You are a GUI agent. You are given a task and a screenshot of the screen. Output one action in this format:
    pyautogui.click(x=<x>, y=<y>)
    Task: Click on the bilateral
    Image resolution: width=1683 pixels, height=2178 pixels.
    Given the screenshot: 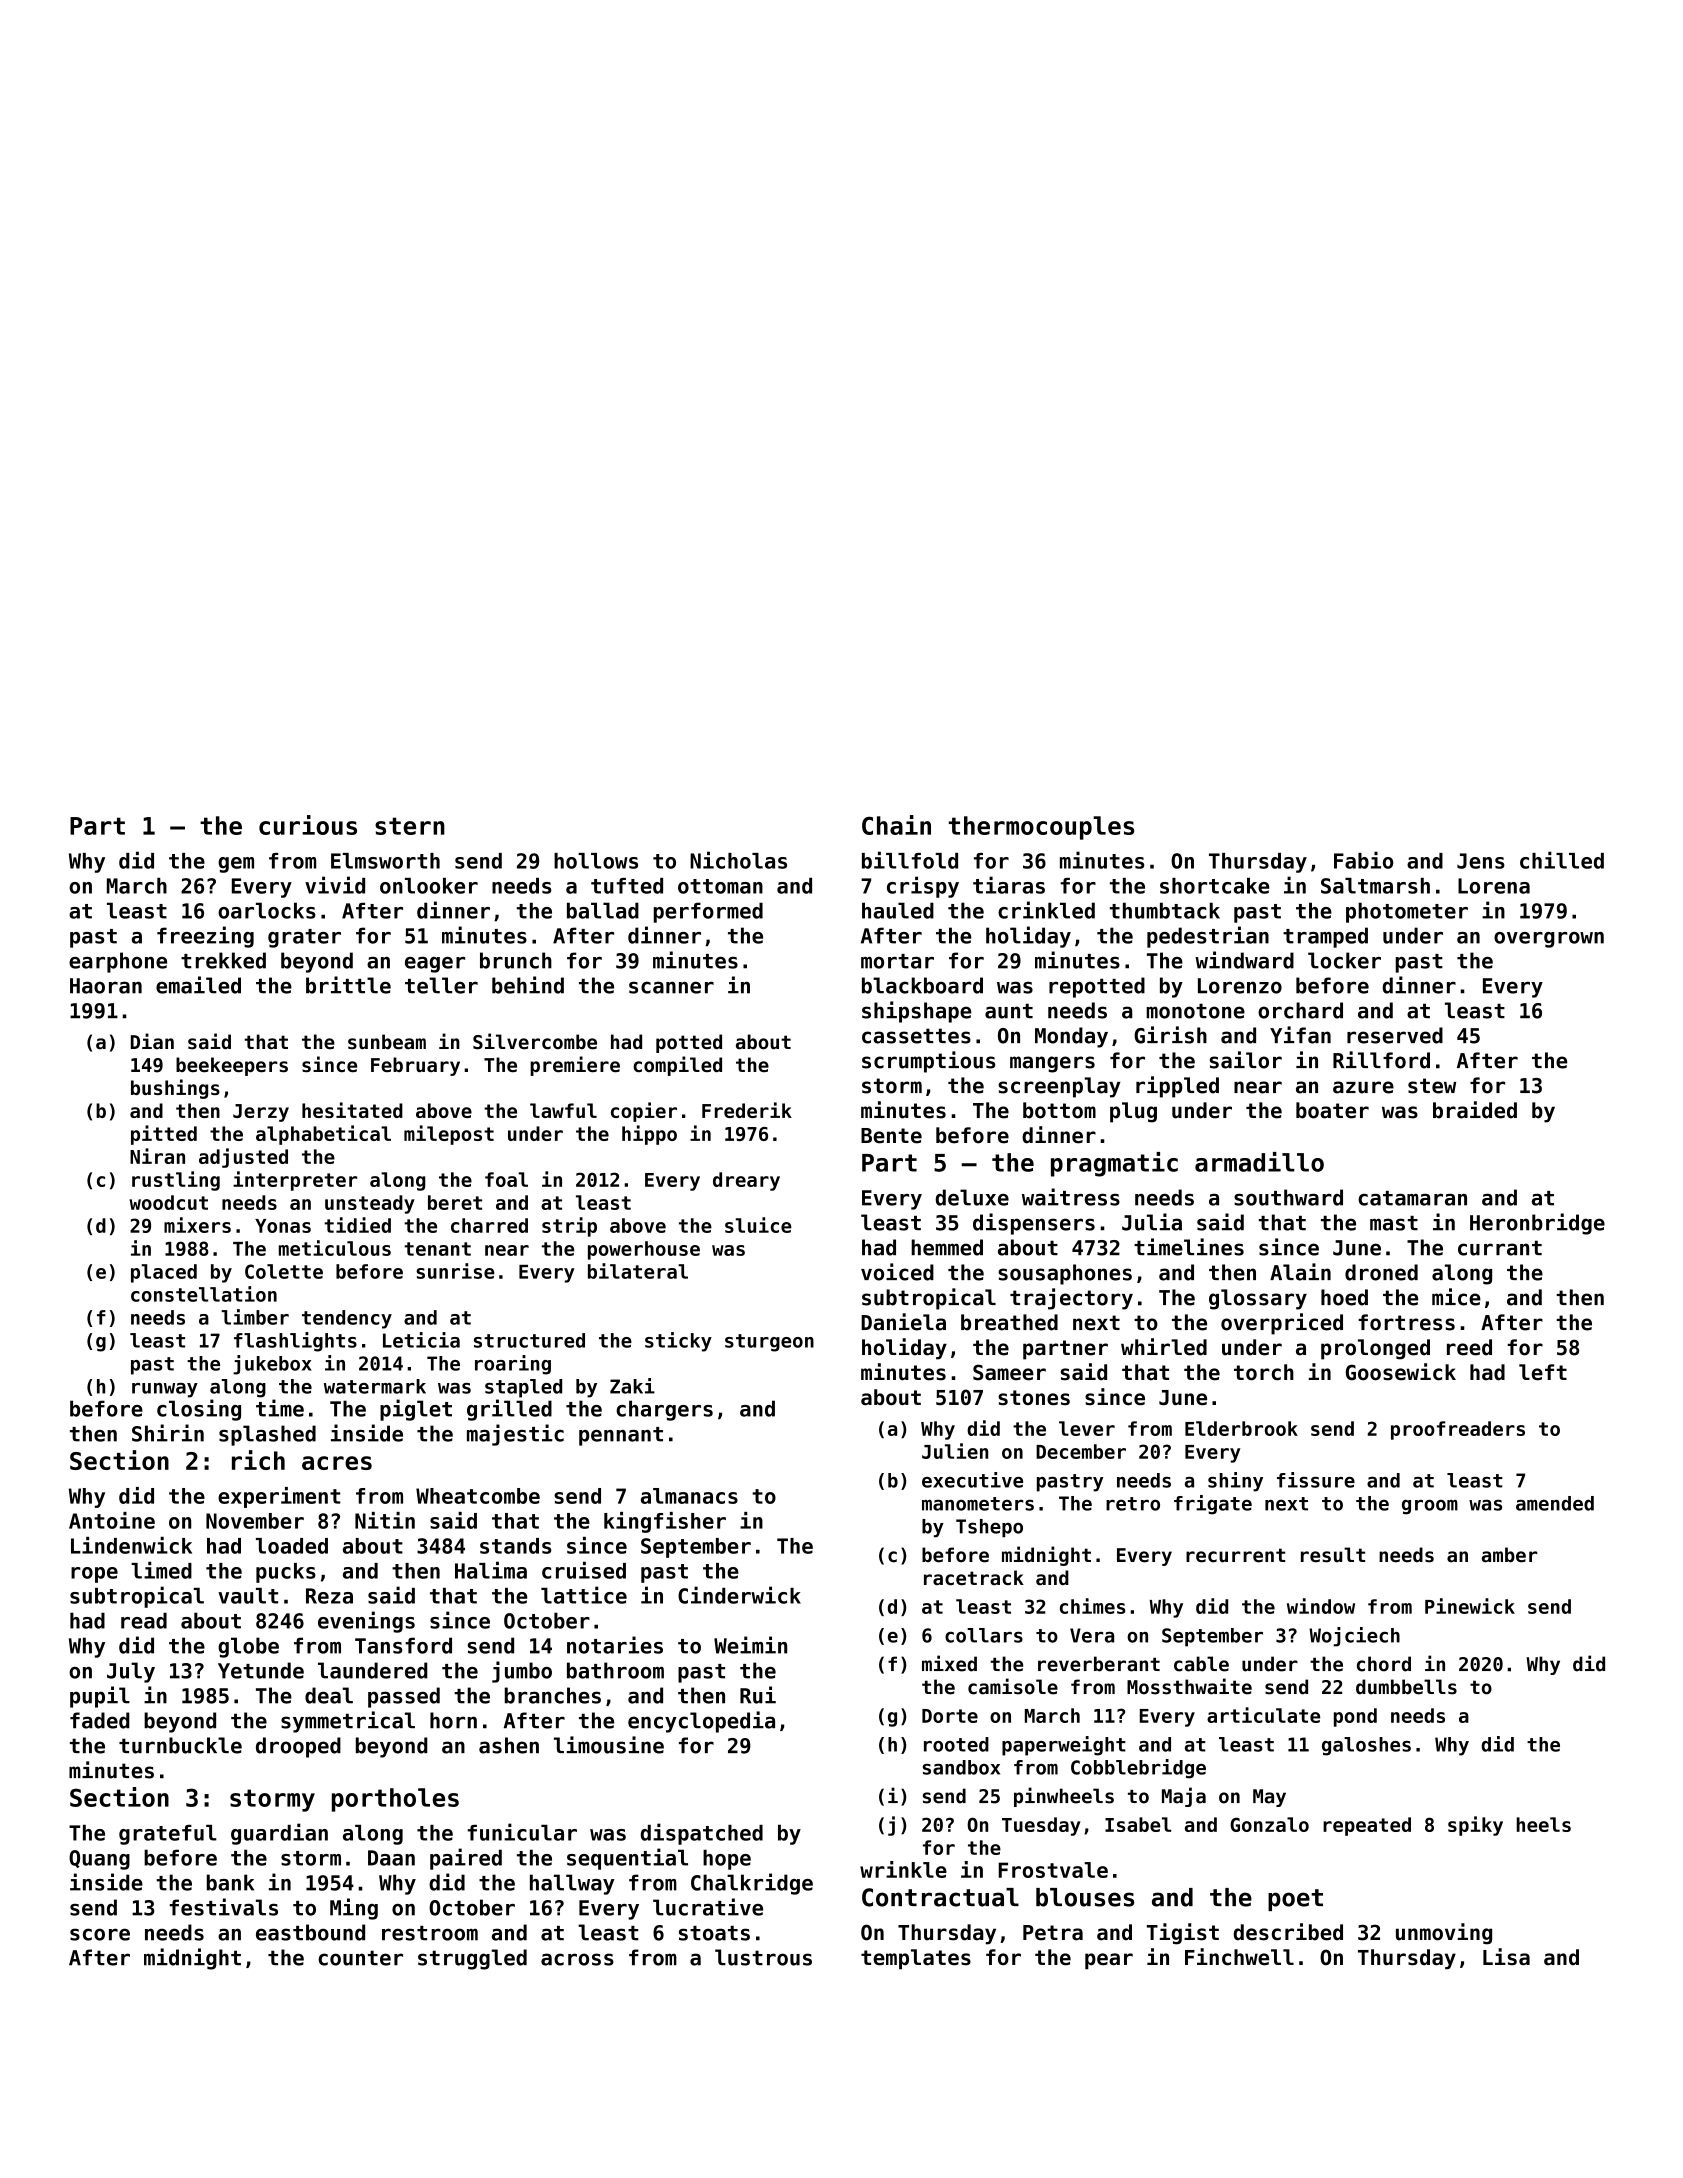 What is the action you would take?
    pyautogui.click(x=638, y=1271)
